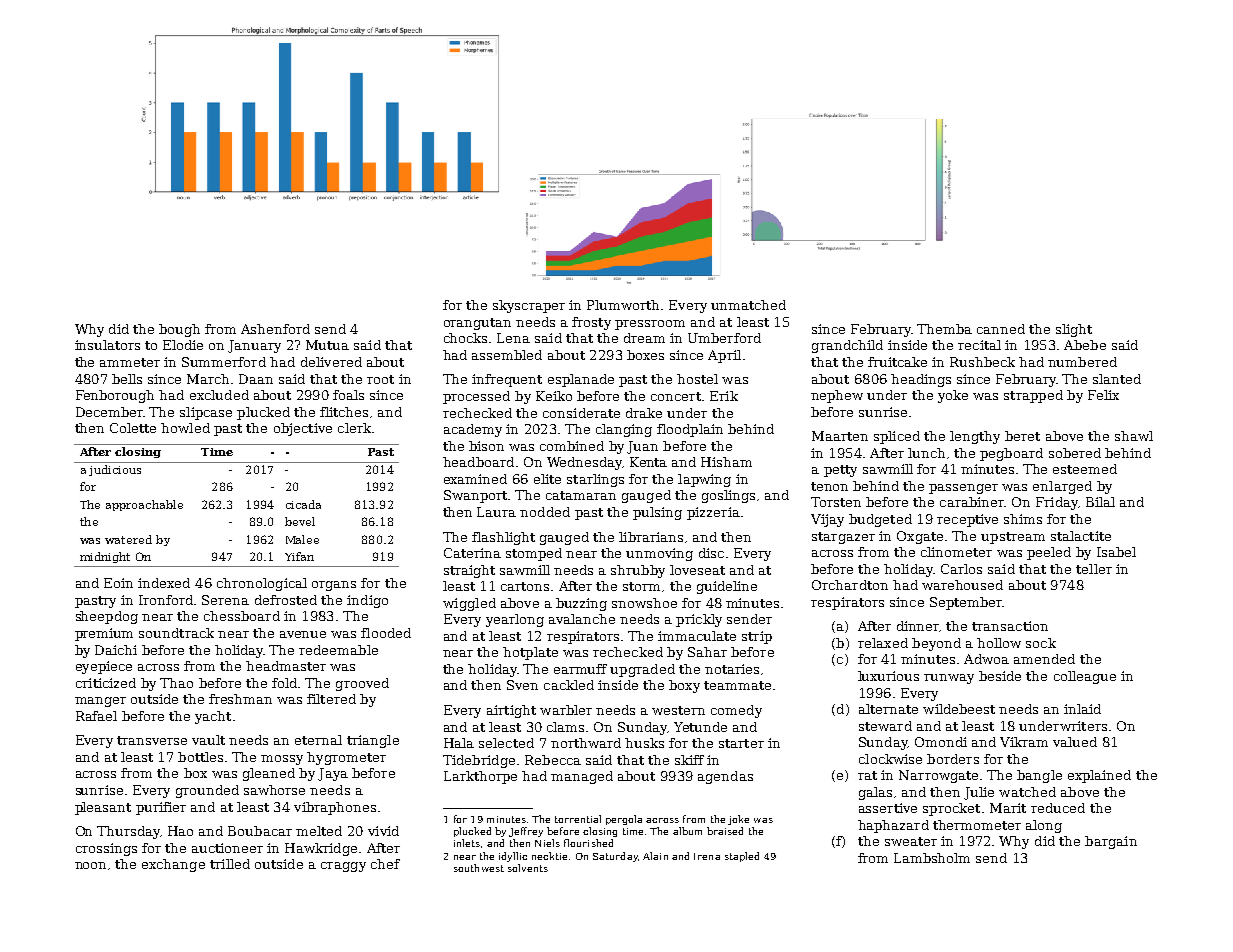 The width and height of the screenshot is (1233, 952). I want to click on Rebecca, so click(553, 760).
